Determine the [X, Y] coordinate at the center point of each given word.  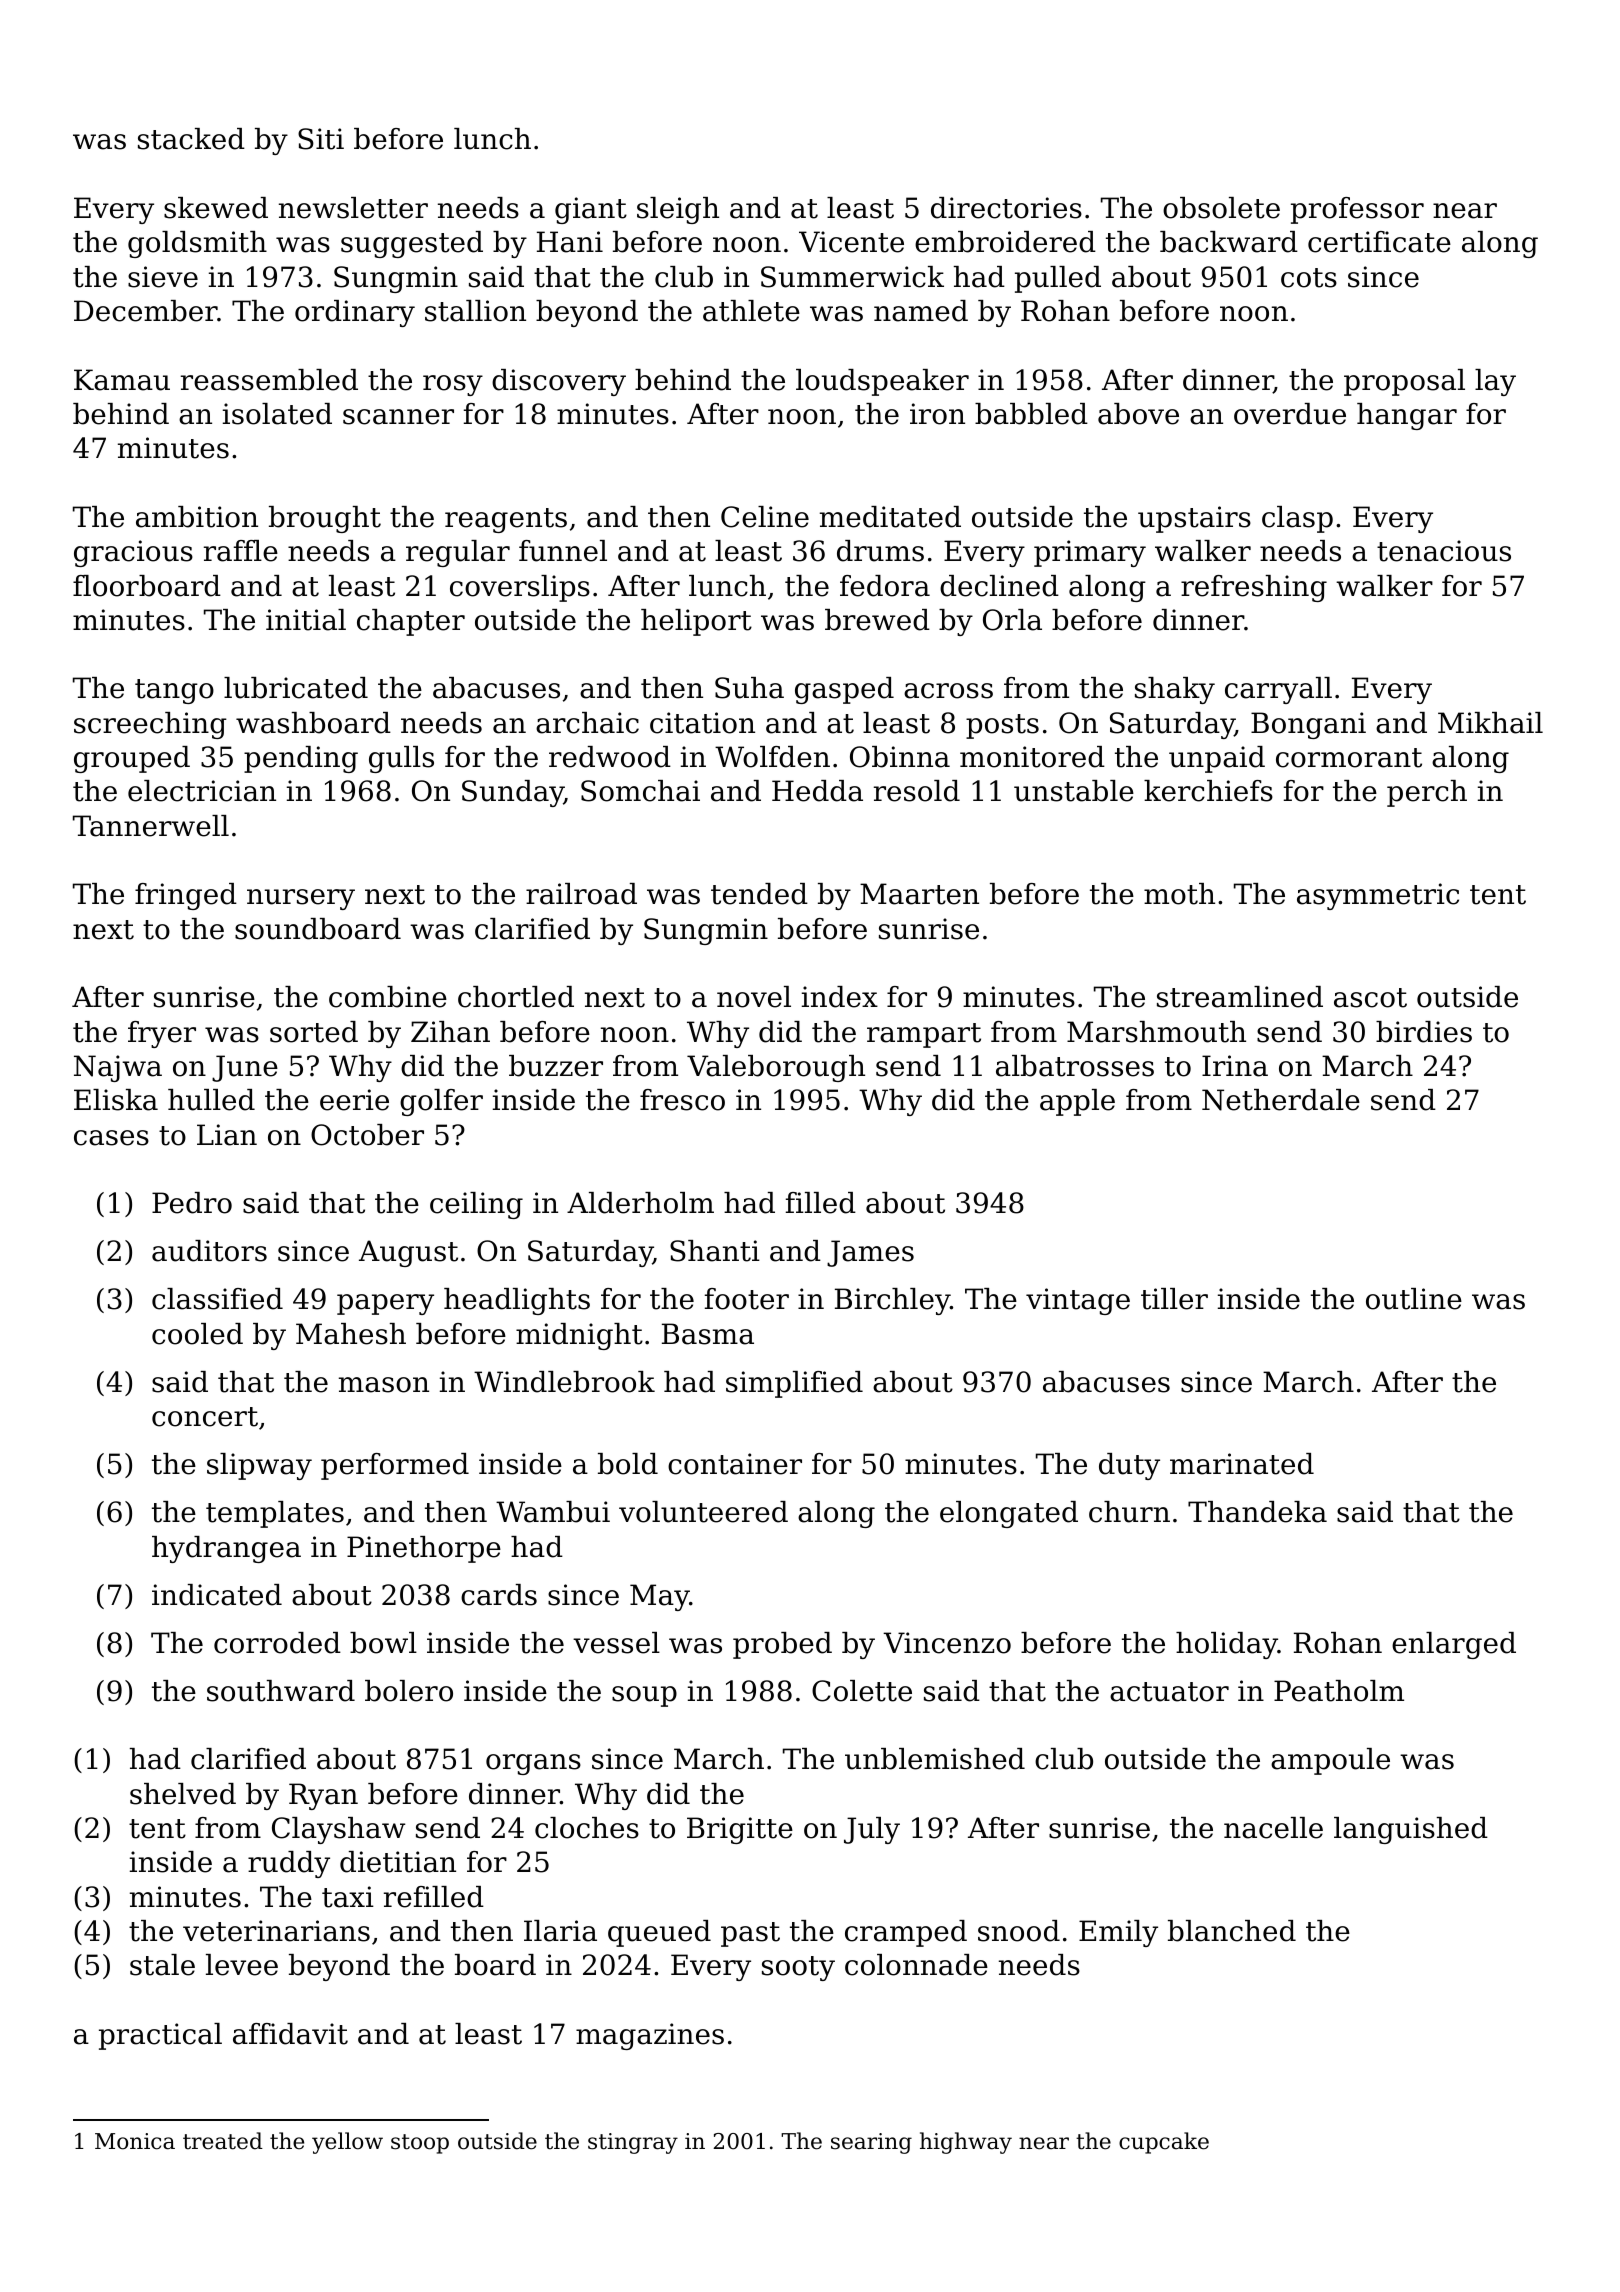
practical [160, 2036]
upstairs [1194, 519]
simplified [794, 1384]
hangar [1407, 416]
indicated [217, 1595]
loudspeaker [882, 382]
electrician [202, 791]
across [948, 691]
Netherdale [1281, 1100]
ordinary [355, 313]
